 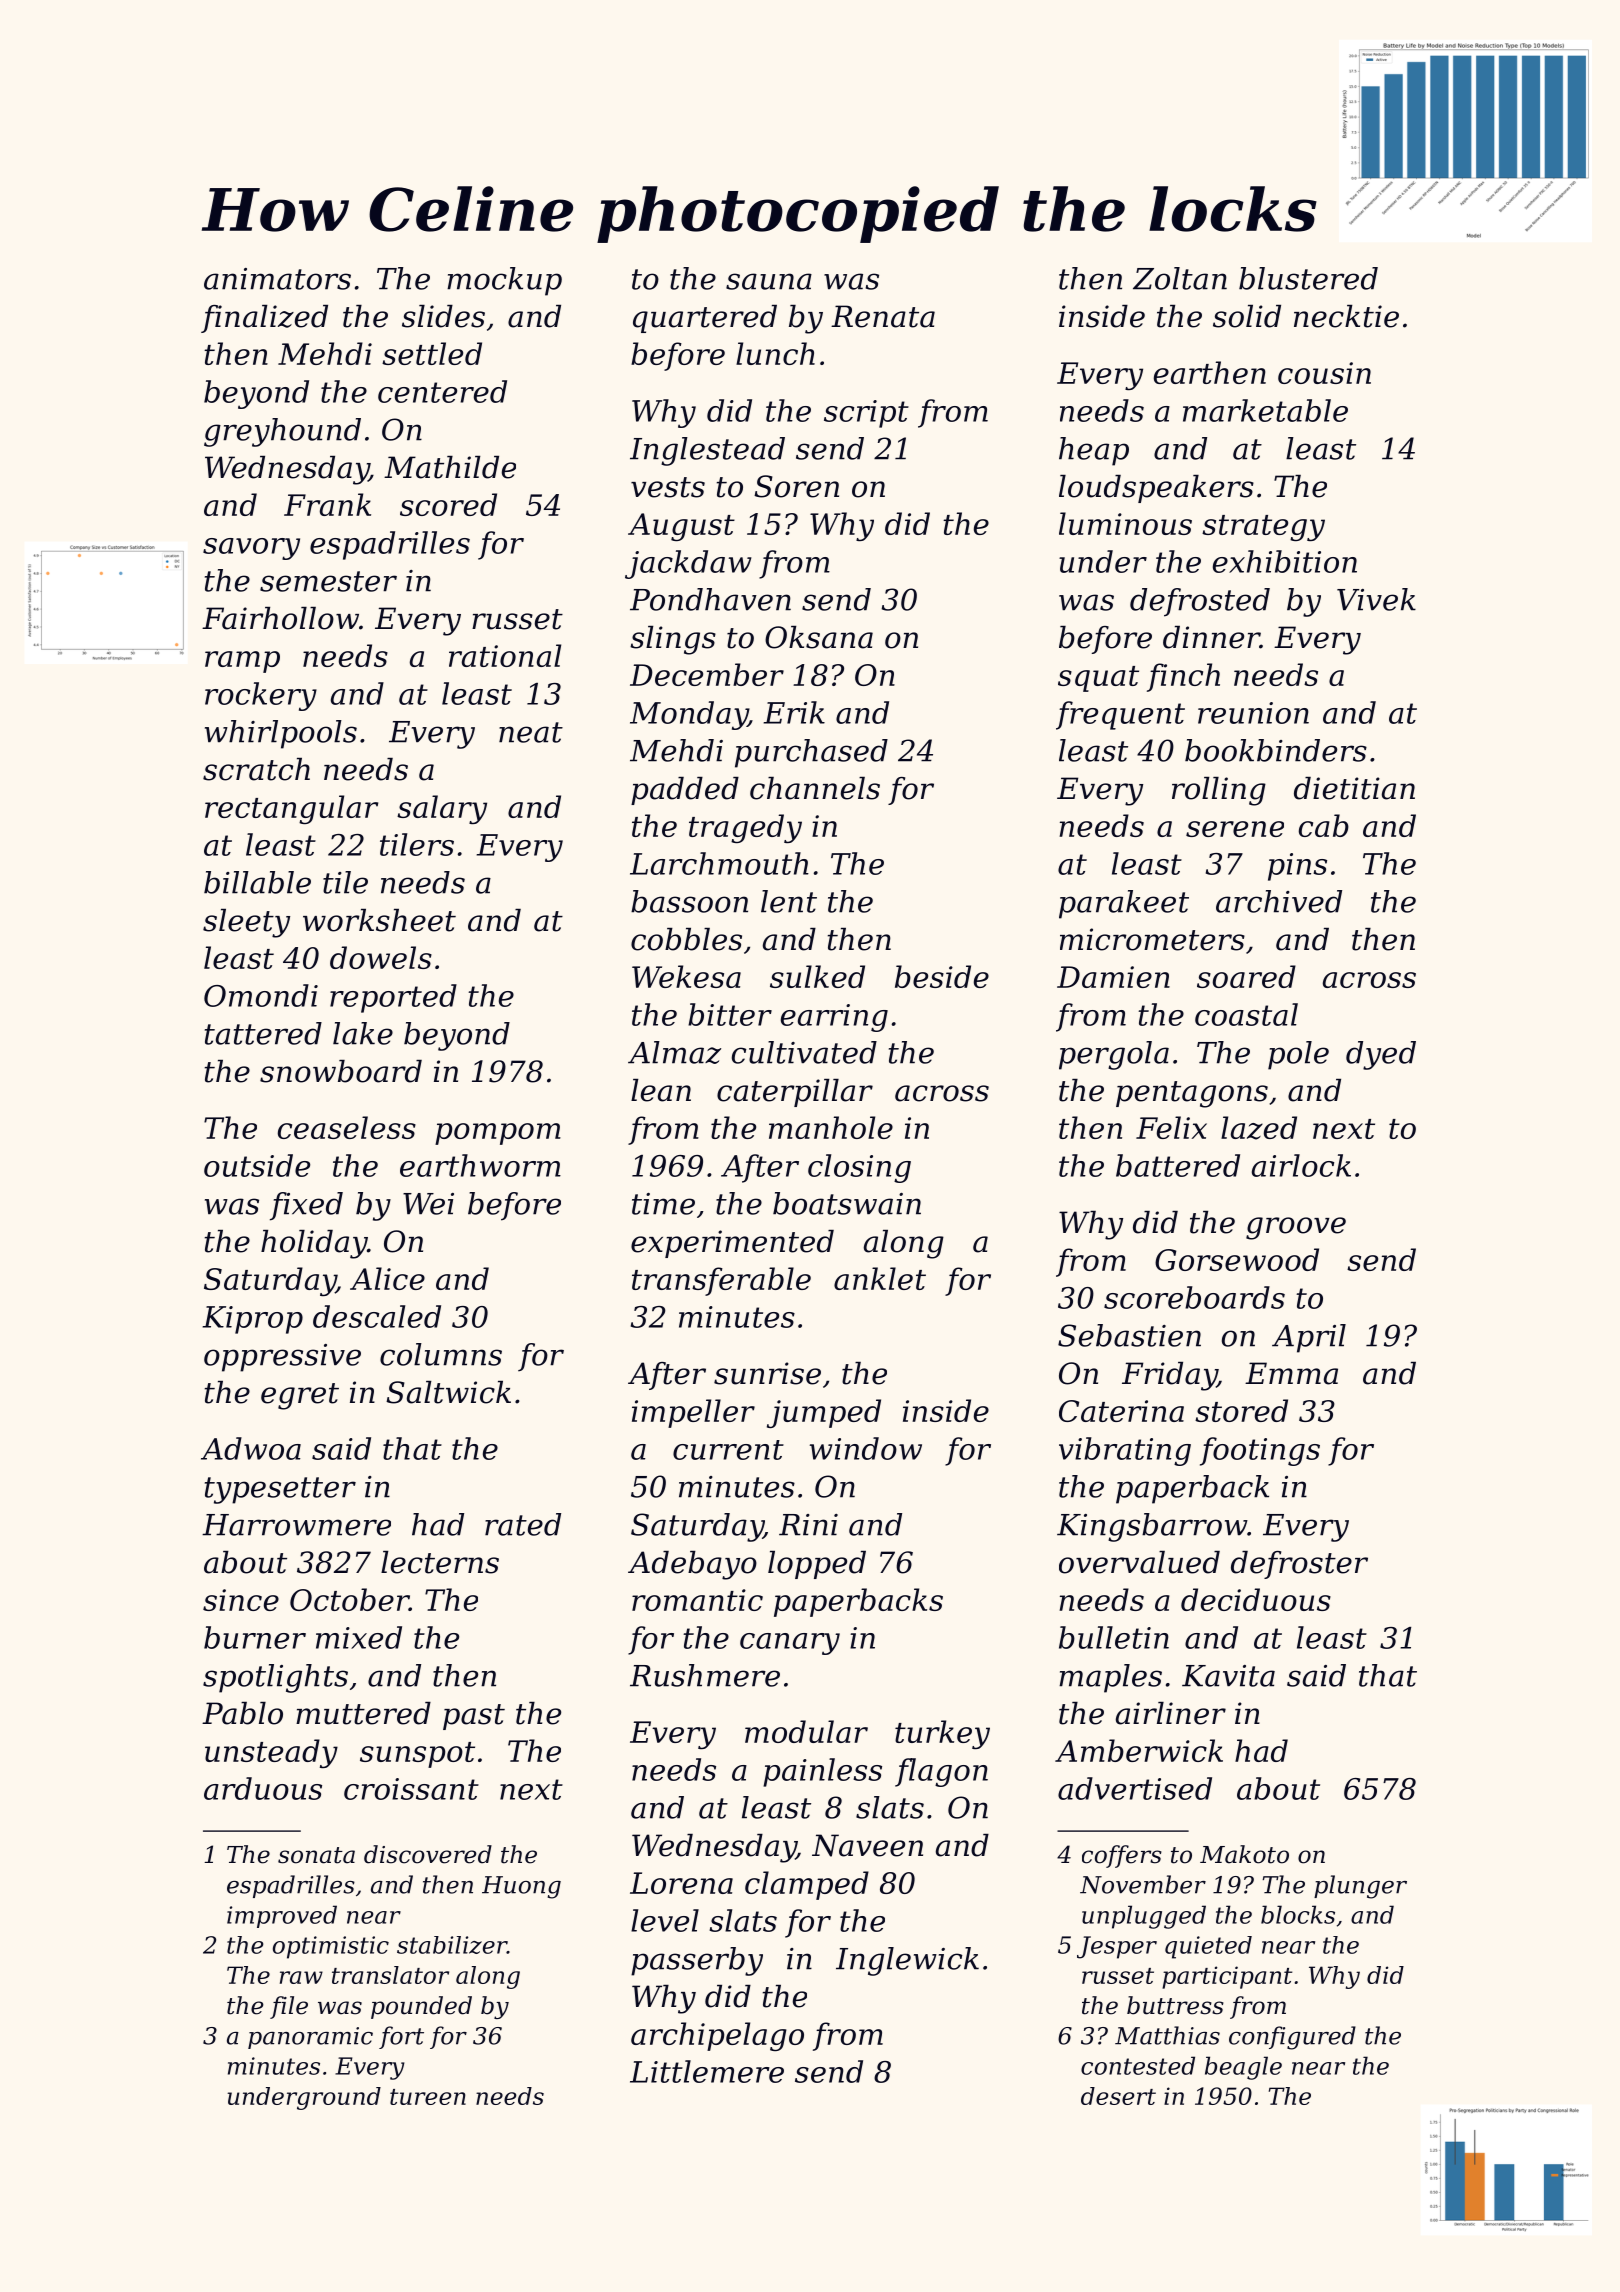 I want to click on fixed, so click(x=306, y=1206).
